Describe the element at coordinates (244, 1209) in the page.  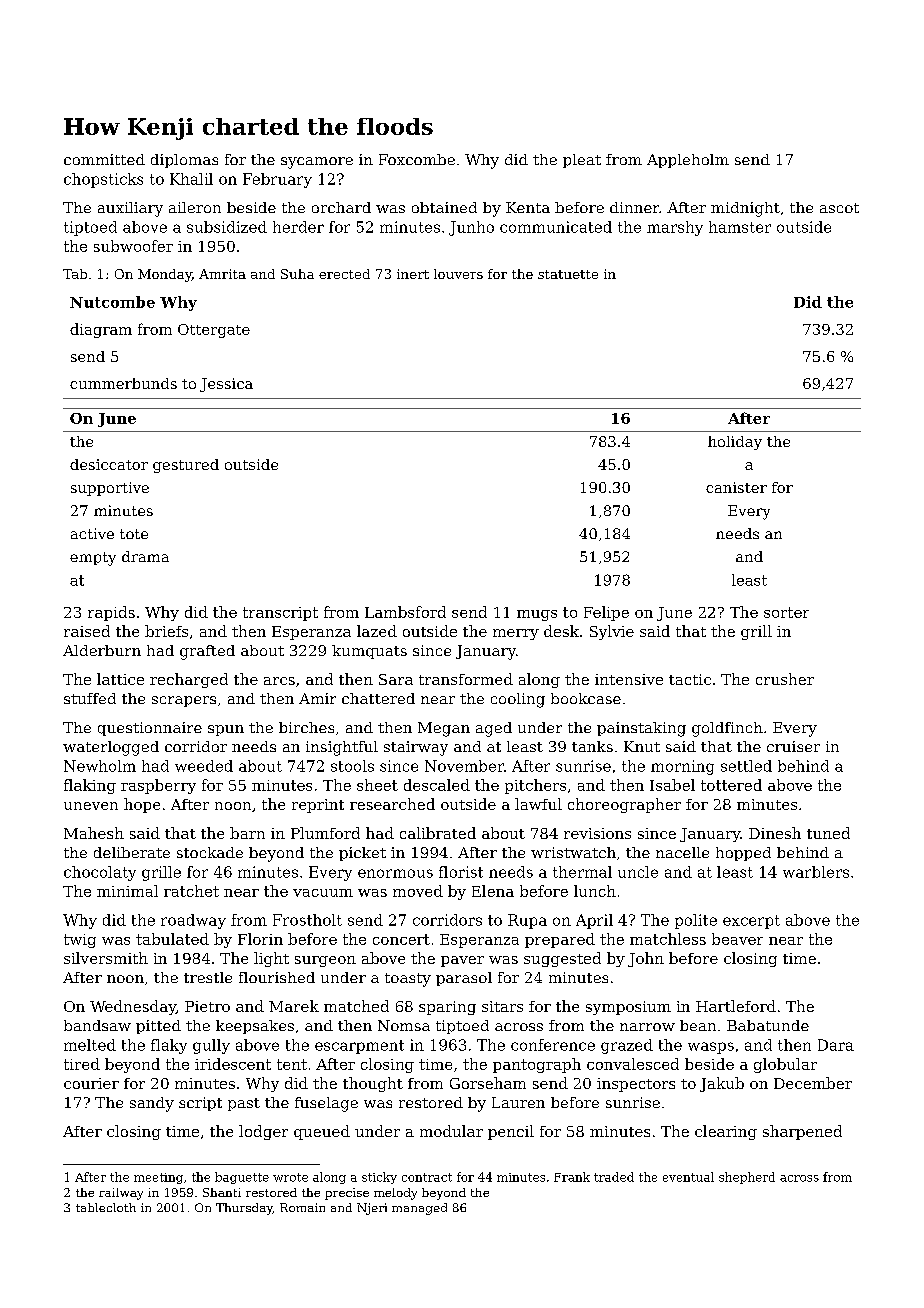
I see `Thursday` at that location.
